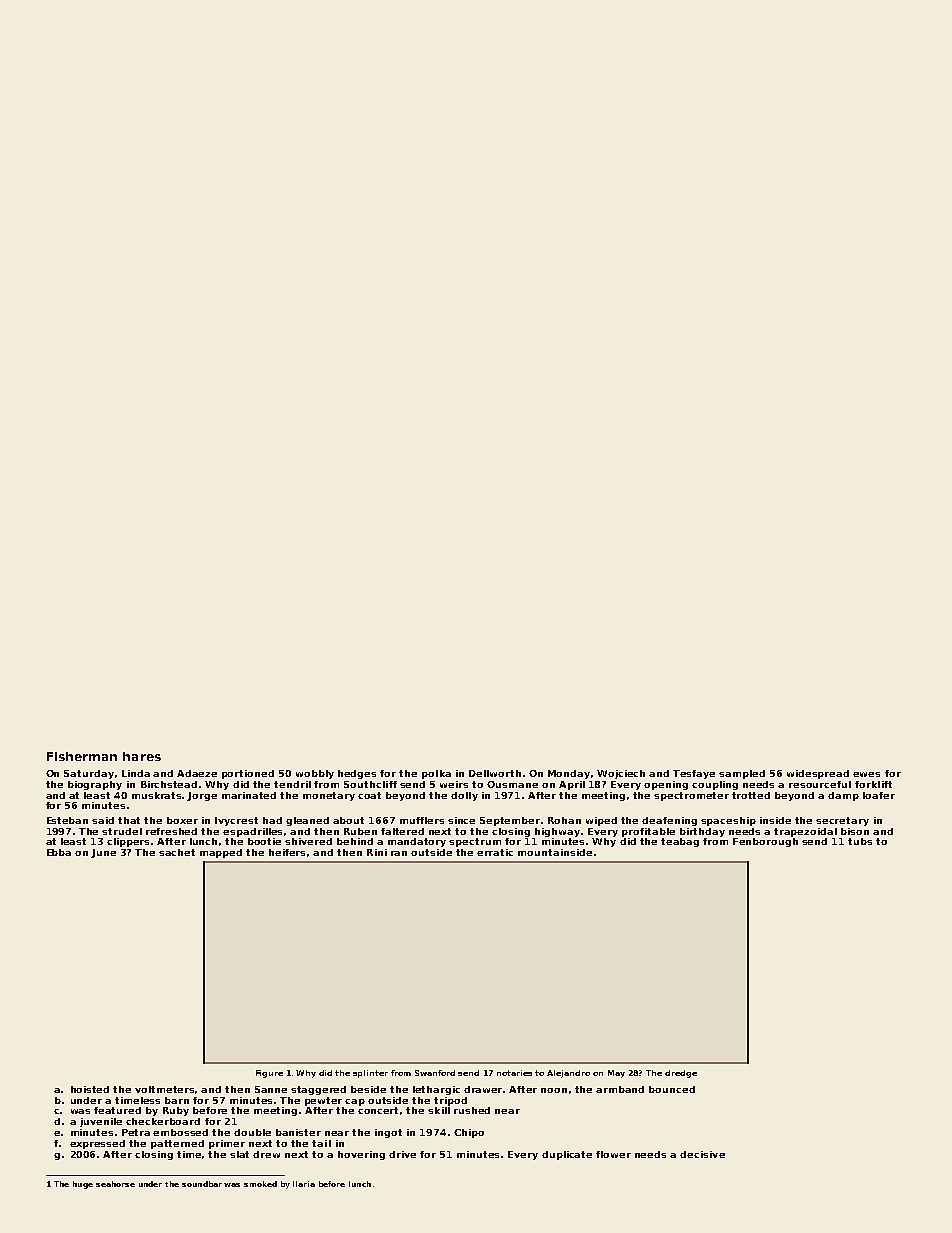 The width and height of the screenshot is (952, 1233). I want to click on Dellworth, so click(495, 773).
